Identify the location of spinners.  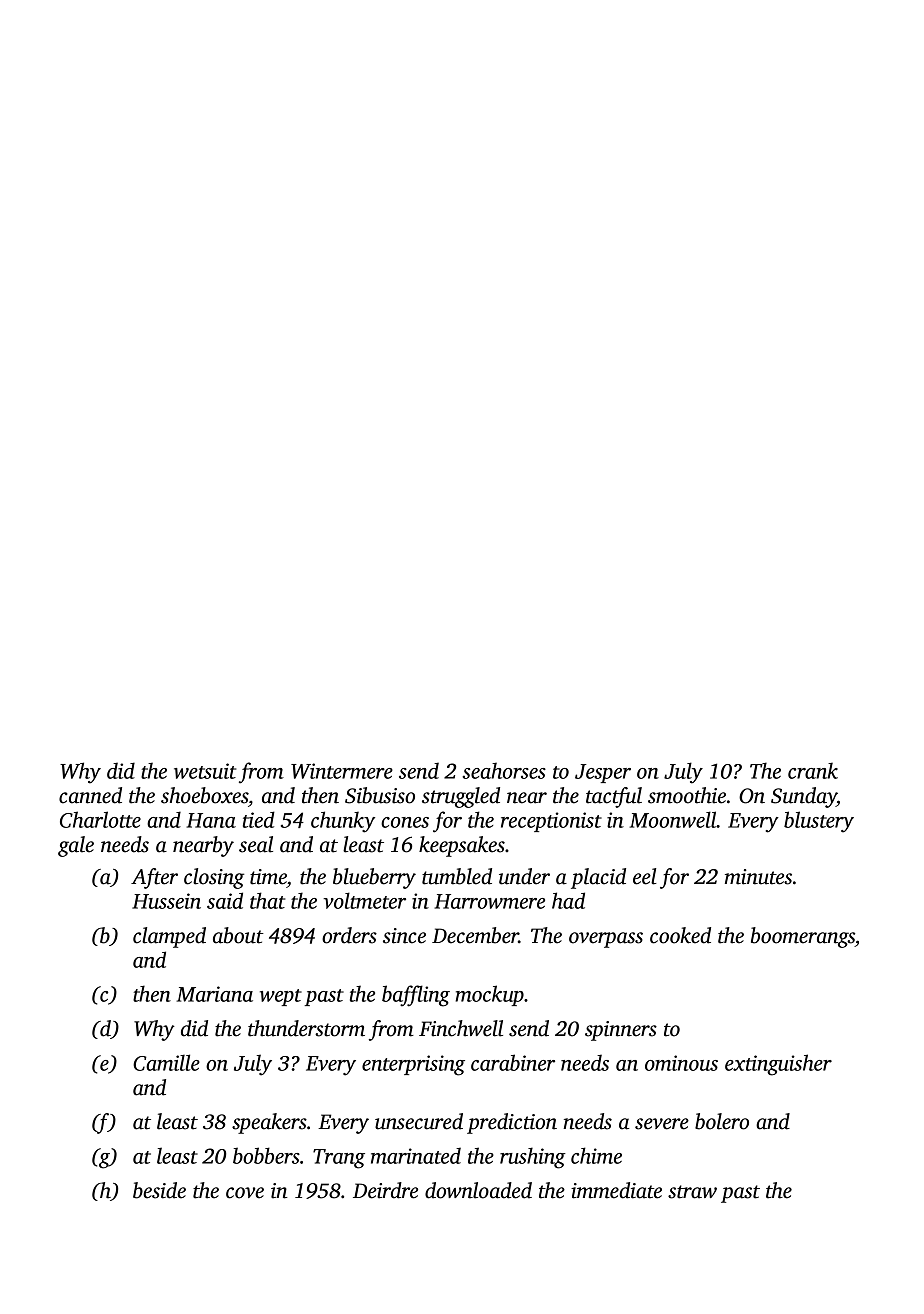
(621, 1031).
